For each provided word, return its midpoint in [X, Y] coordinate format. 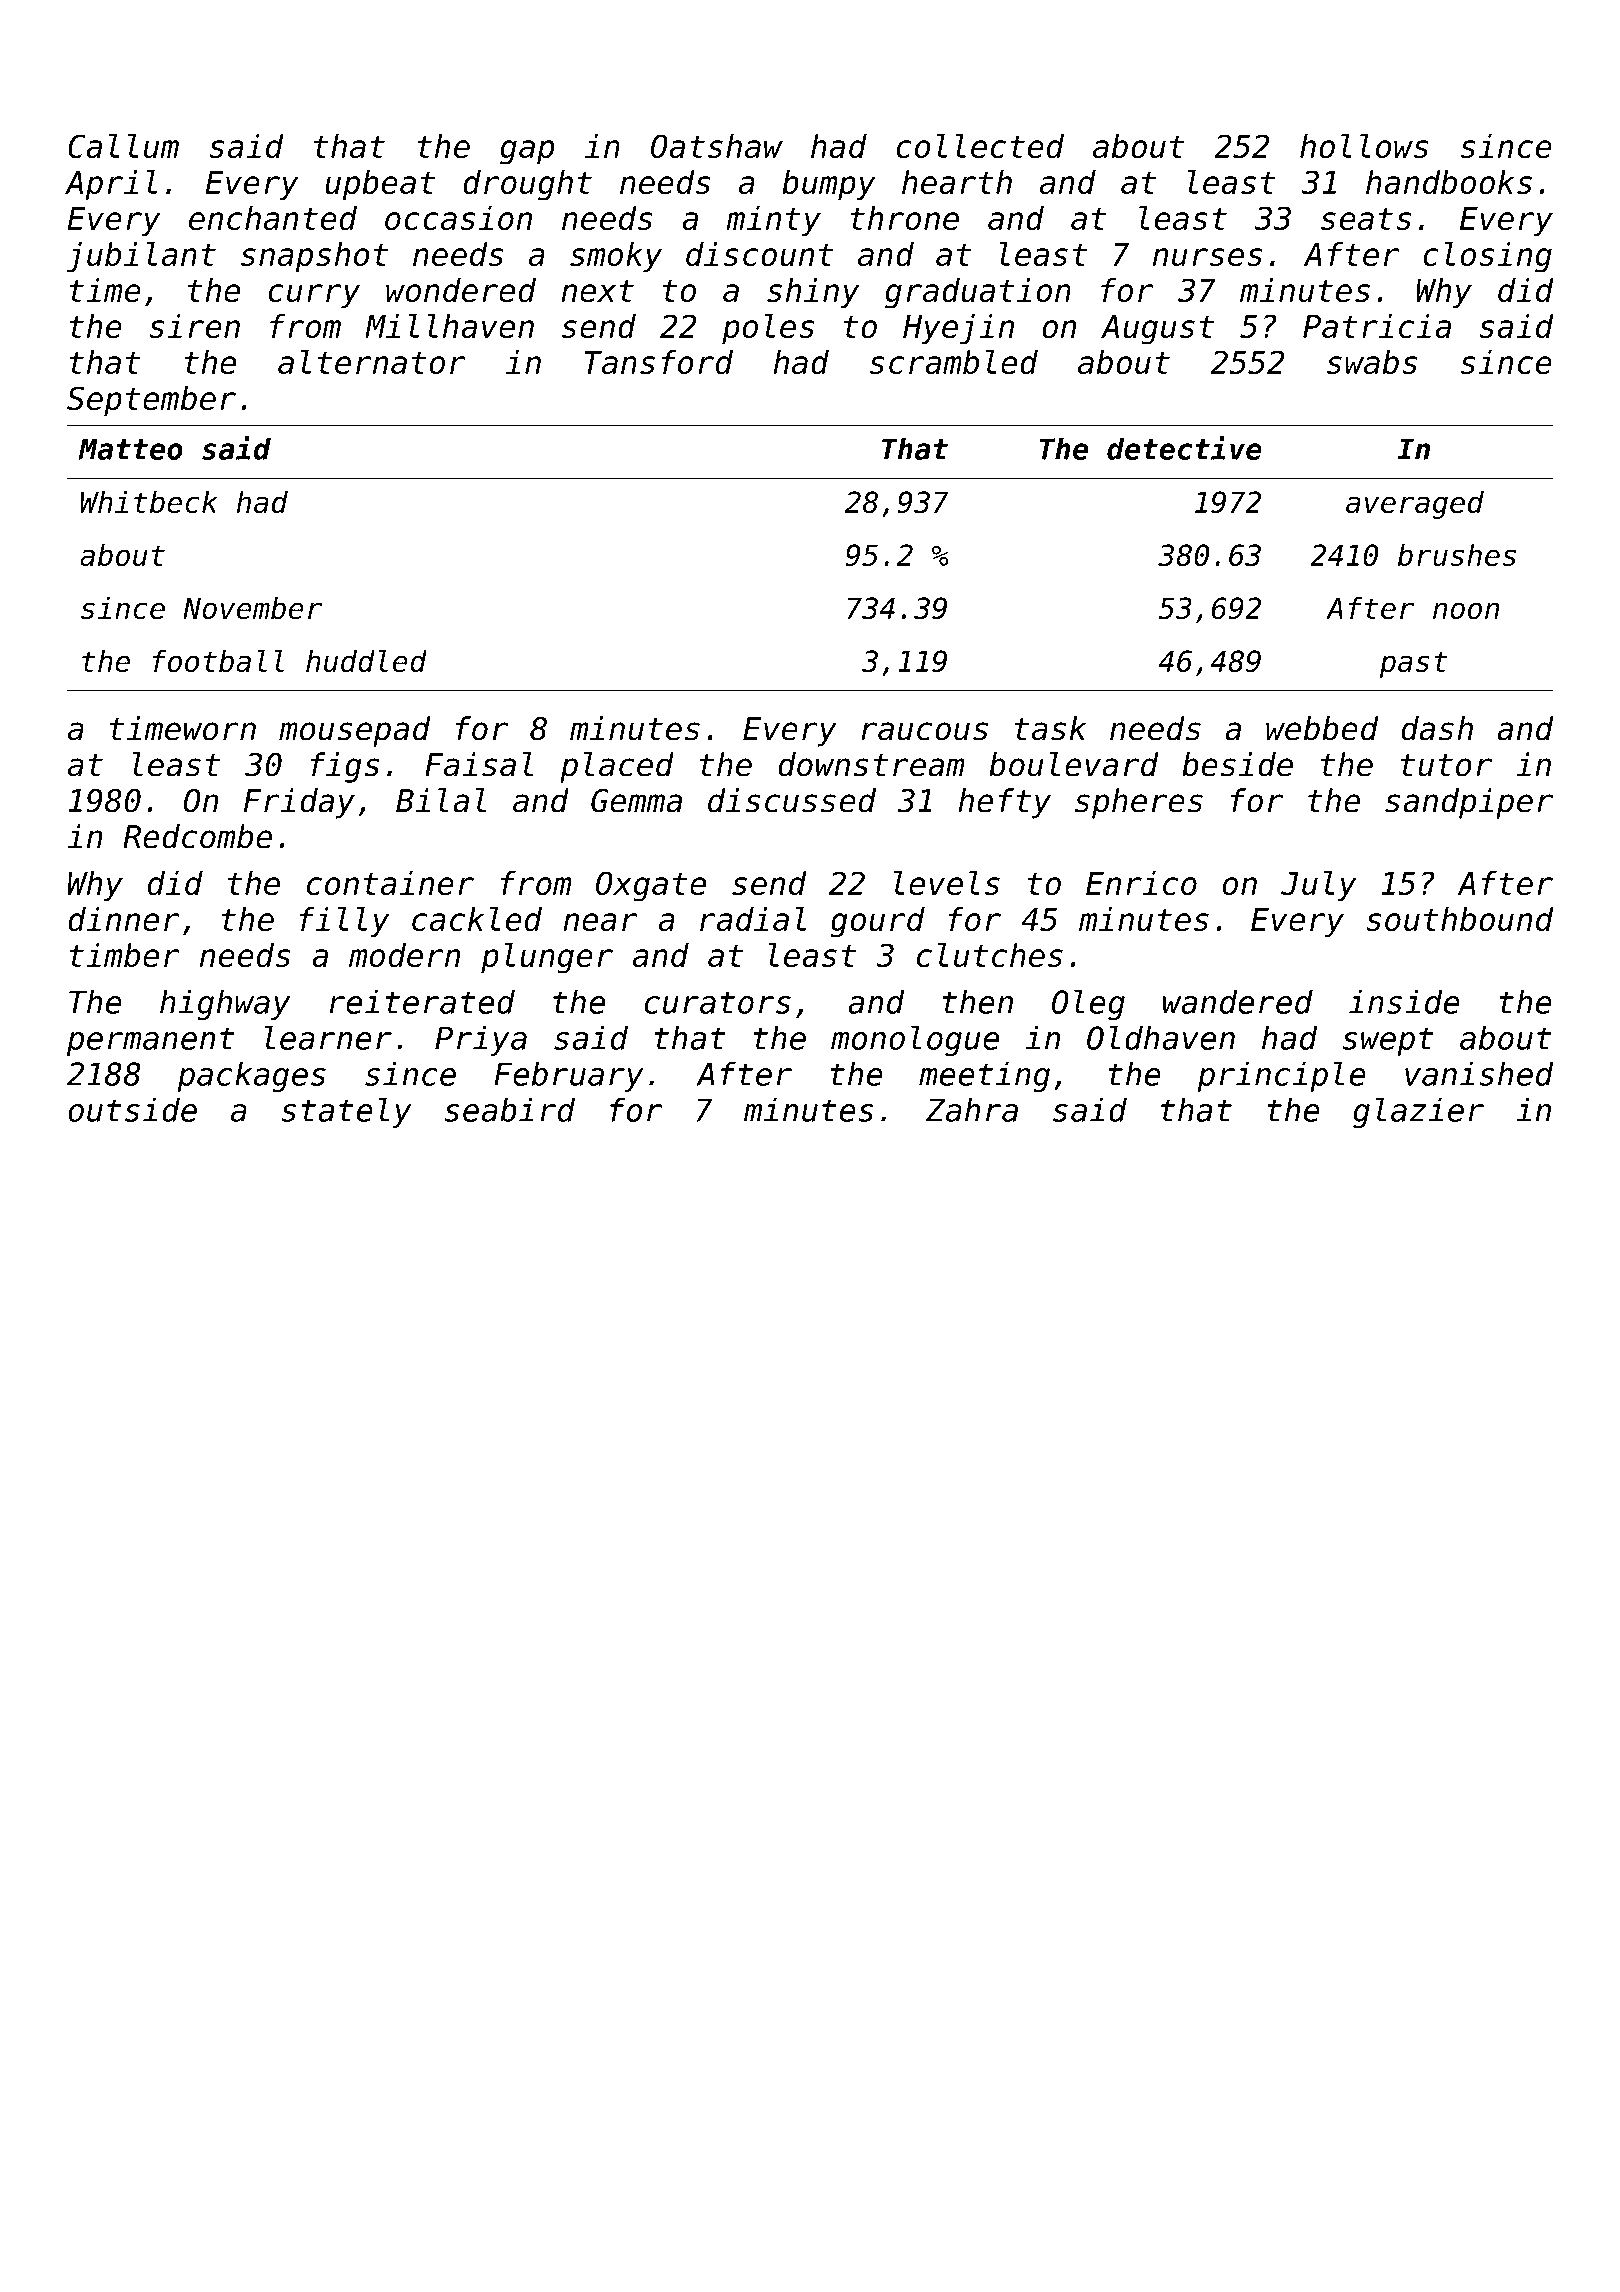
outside [132, 1109]
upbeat [380, 185]
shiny [813, 293]
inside [1404, 1001]
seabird [510, 1109]
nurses [1207, 257]
